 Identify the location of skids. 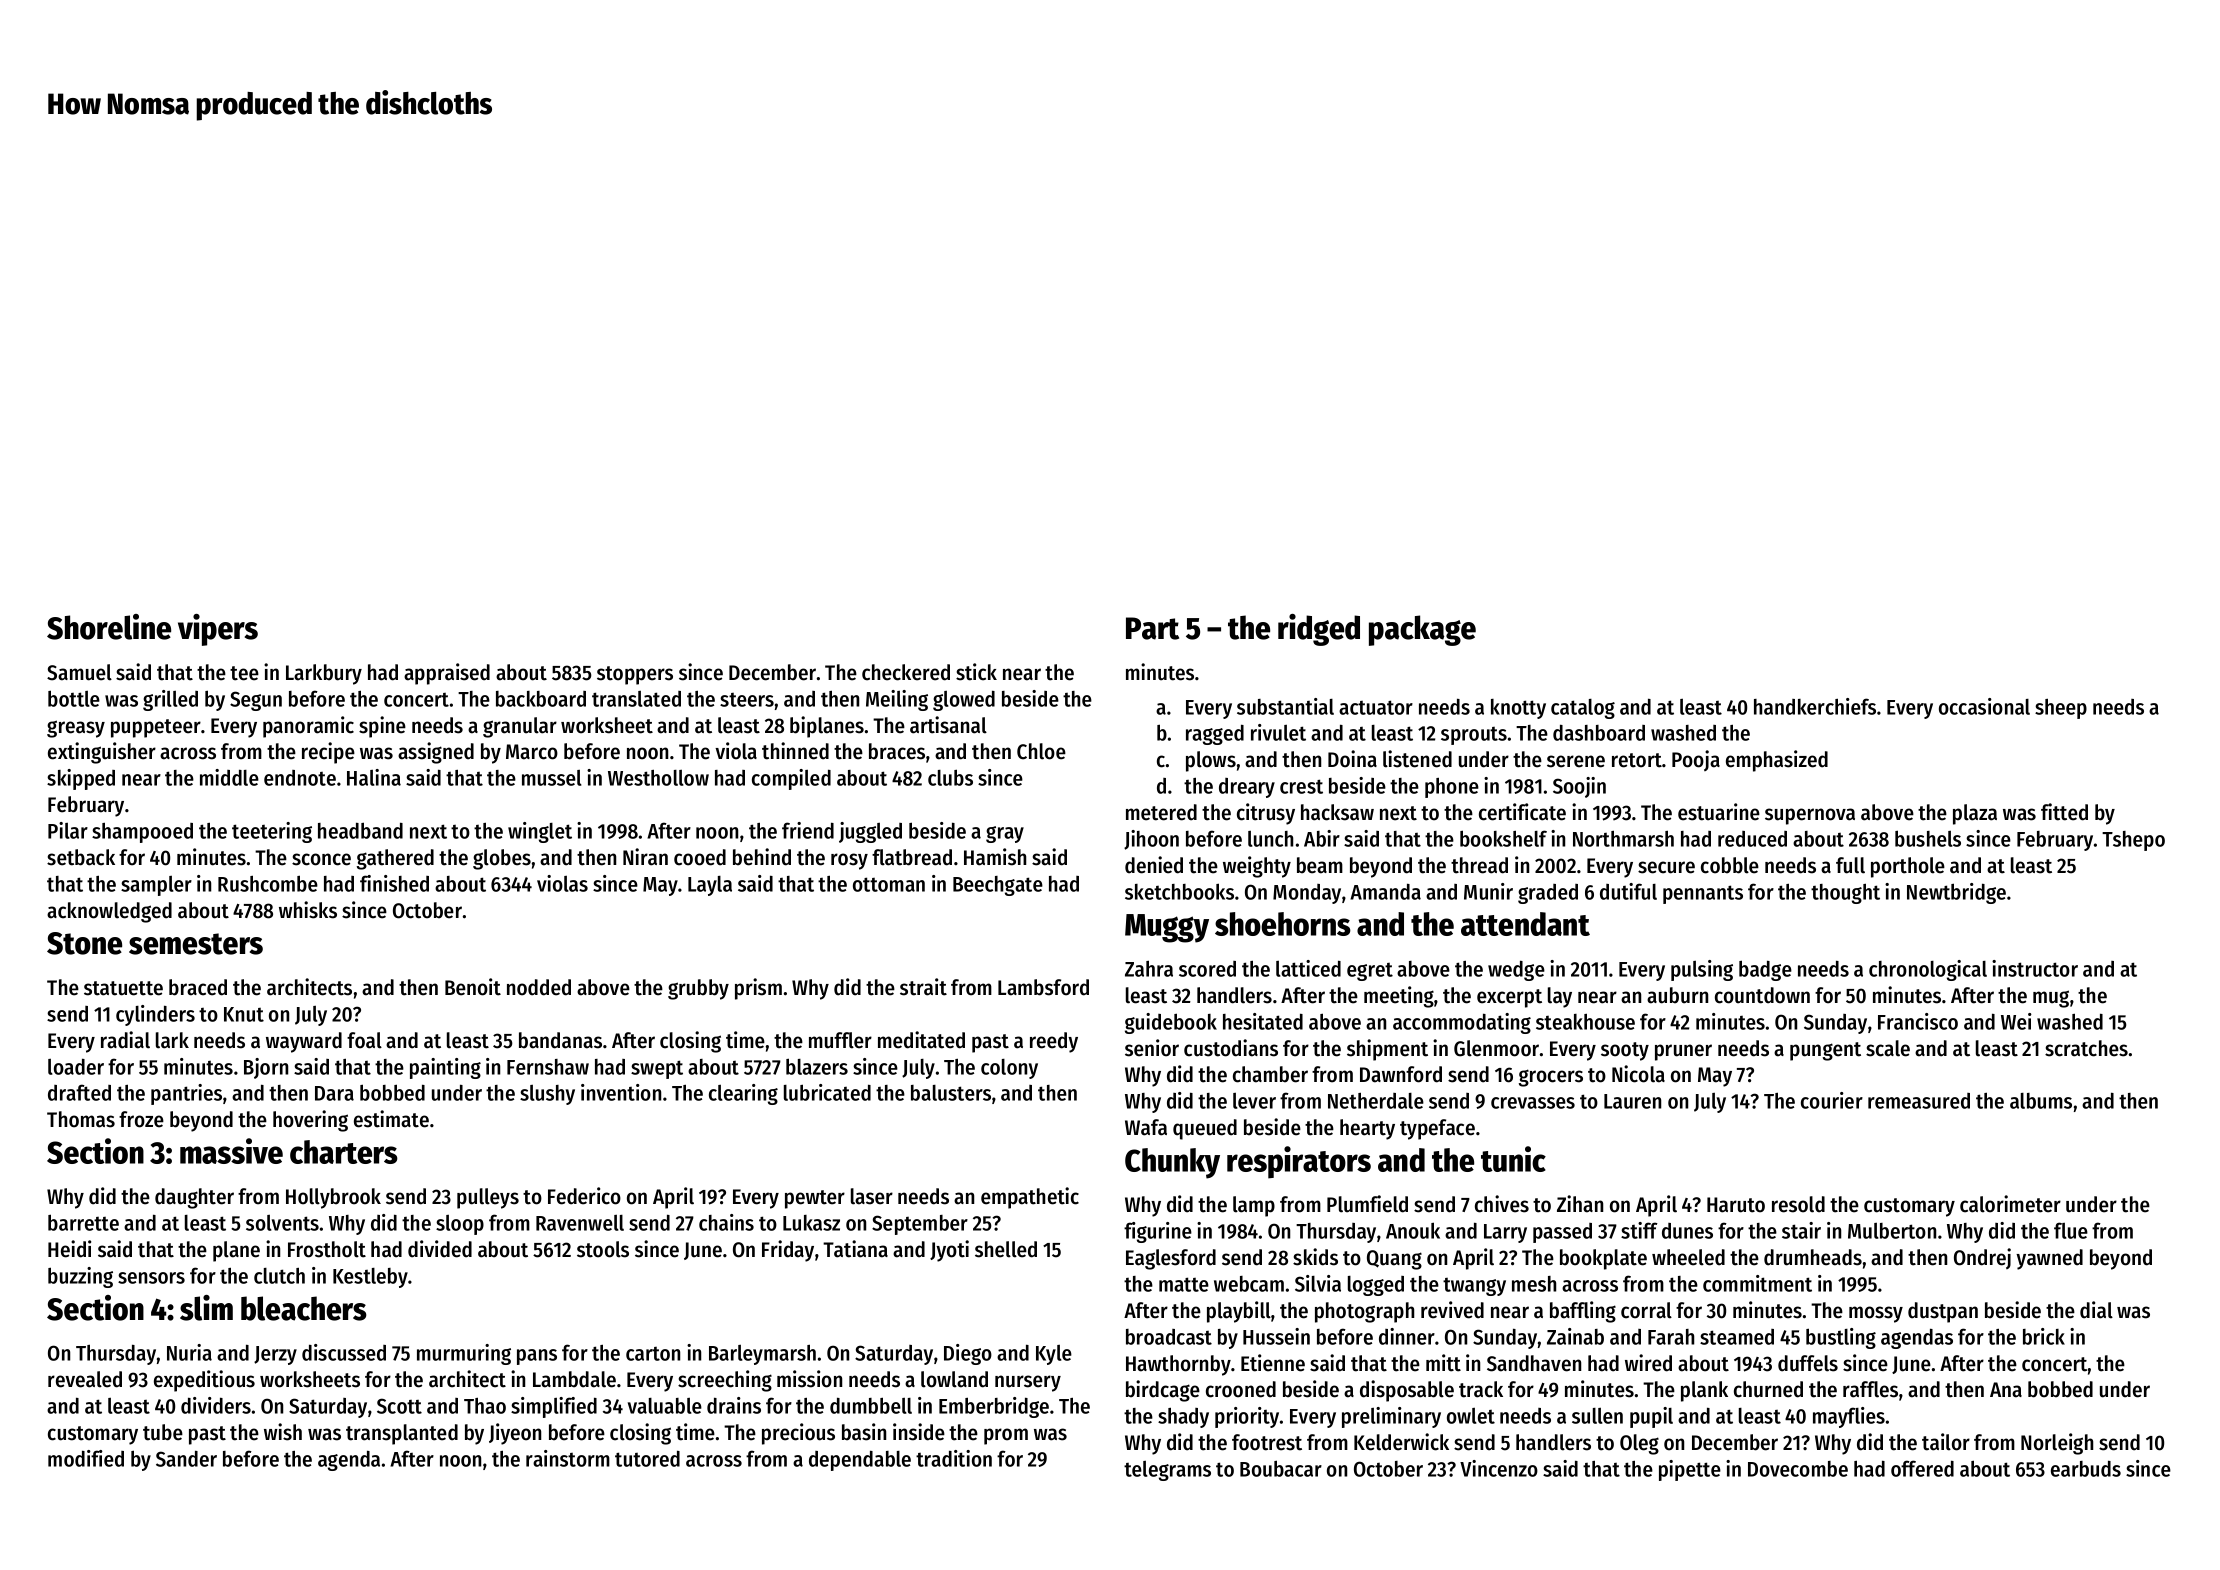
(1315, 1257).
